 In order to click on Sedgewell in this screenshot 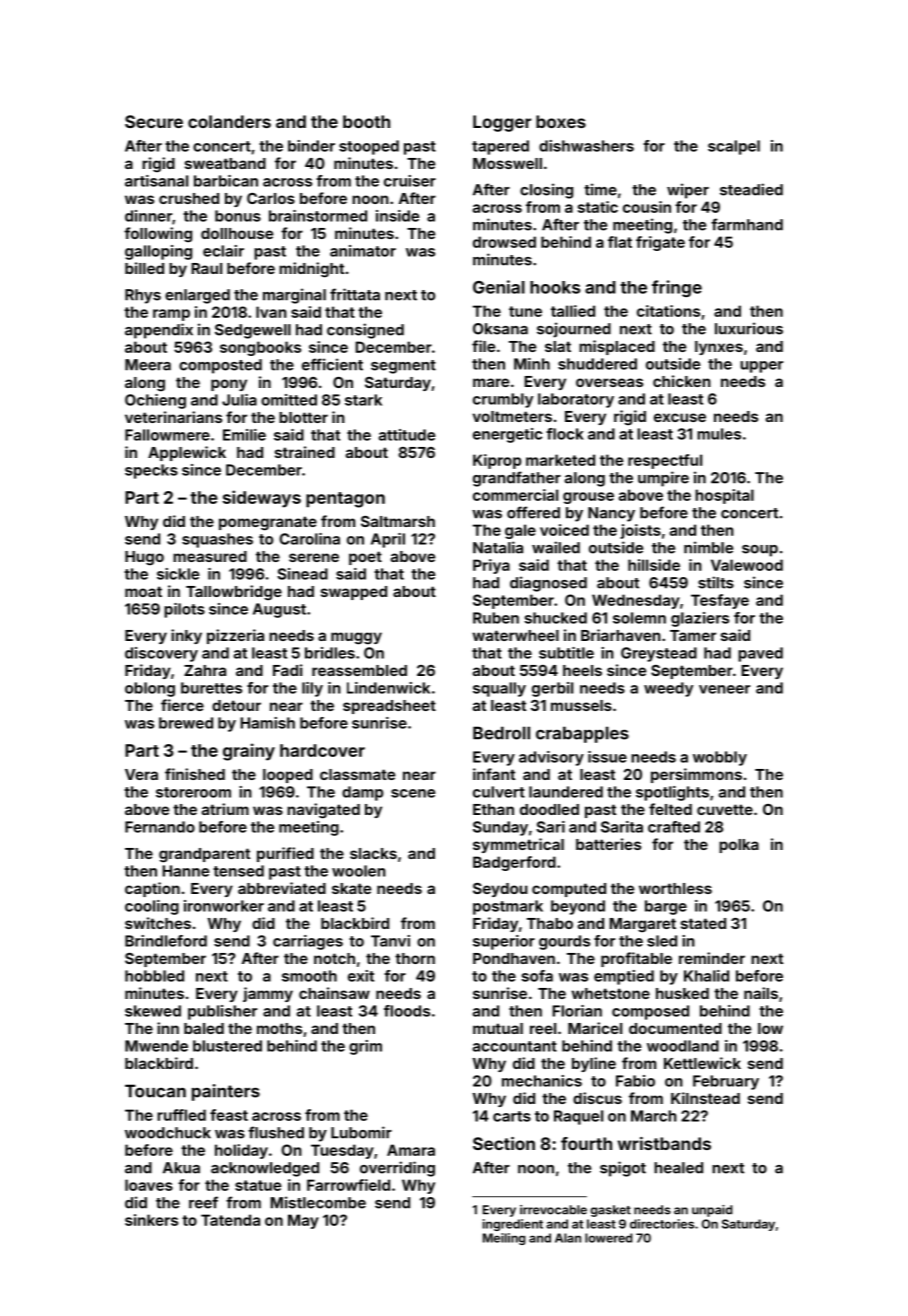, I will do `click(253, 331)`.
